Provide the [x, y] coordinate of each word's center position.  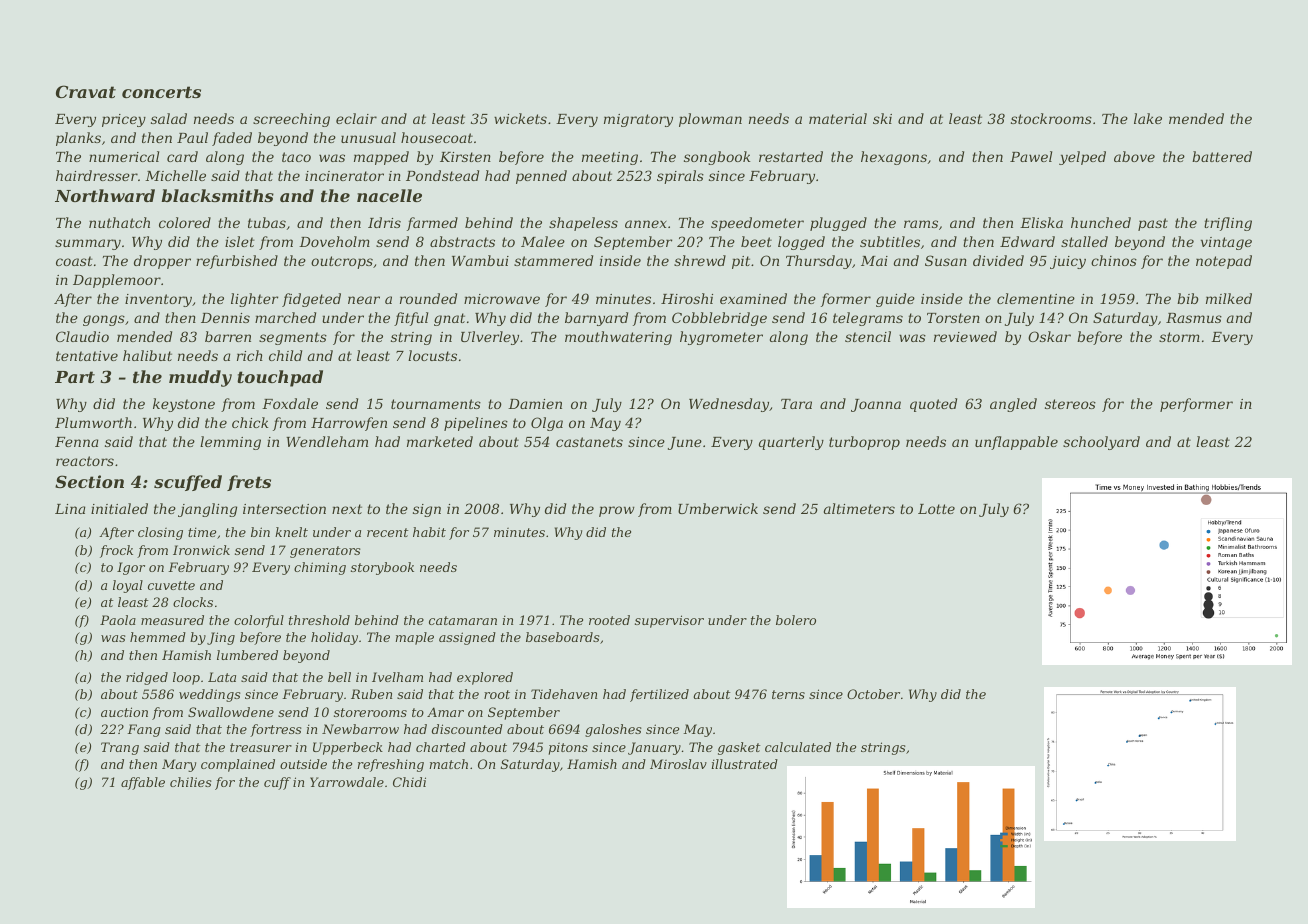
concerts [161, 92]
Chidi [409, 782]
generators [325, 552]
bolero [796, 620]
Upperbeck [348, 748]
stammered [553, 260]
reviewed [965, 336]
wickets [520, 118]
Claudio [82, 336]
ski [882, 118]
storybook [382, 568]
